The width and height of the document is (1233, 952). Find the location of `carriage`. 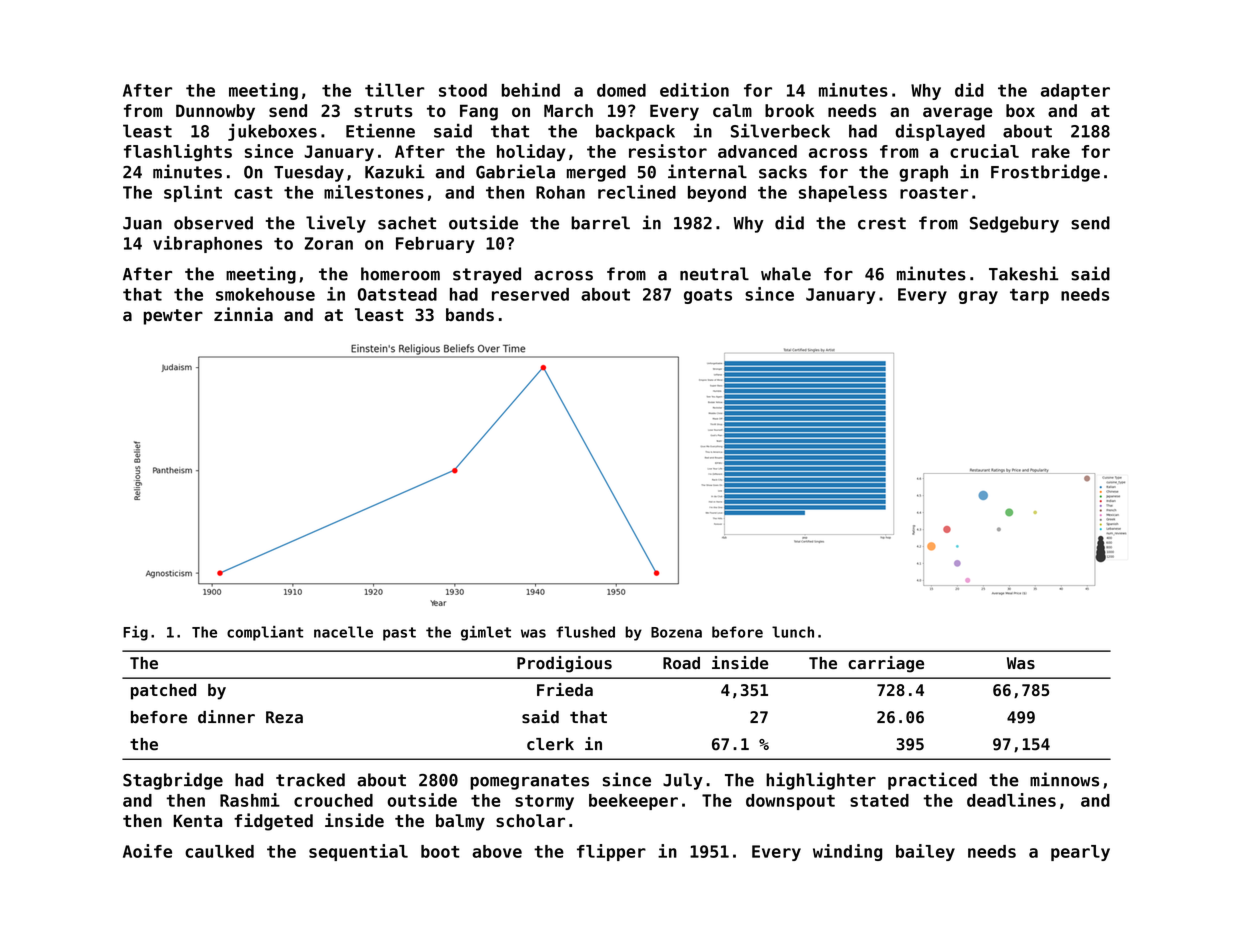

carriage is located at coordinates (886, 664).
